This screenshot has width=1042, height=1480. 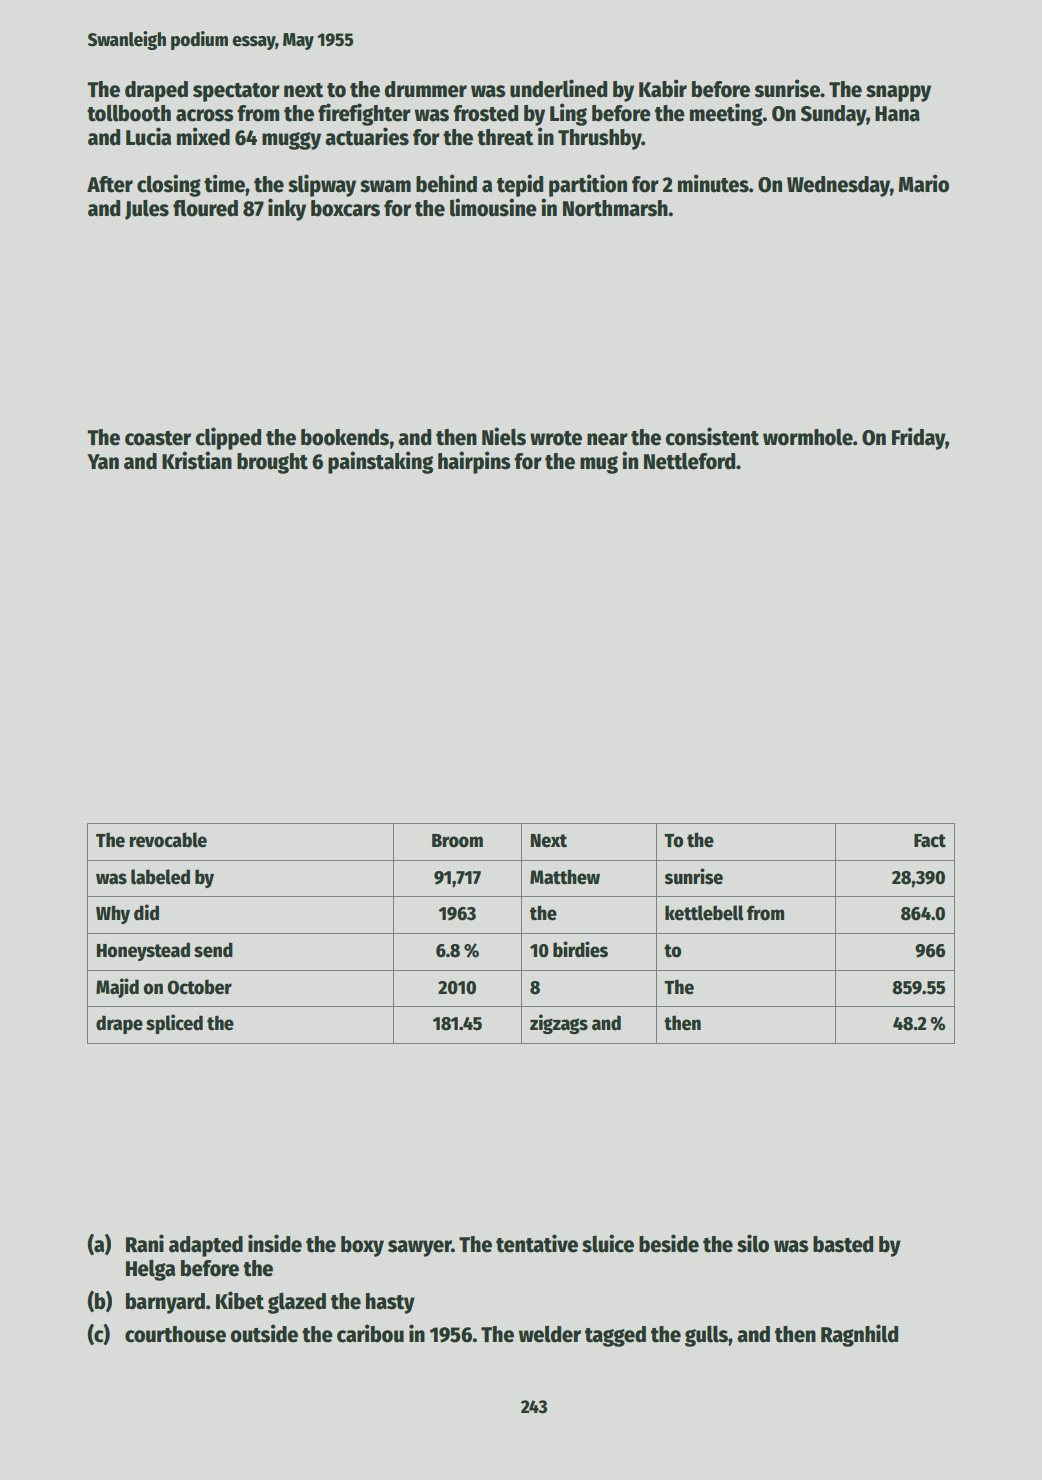 I want to click on Broom, so click(x=457, y=841).
